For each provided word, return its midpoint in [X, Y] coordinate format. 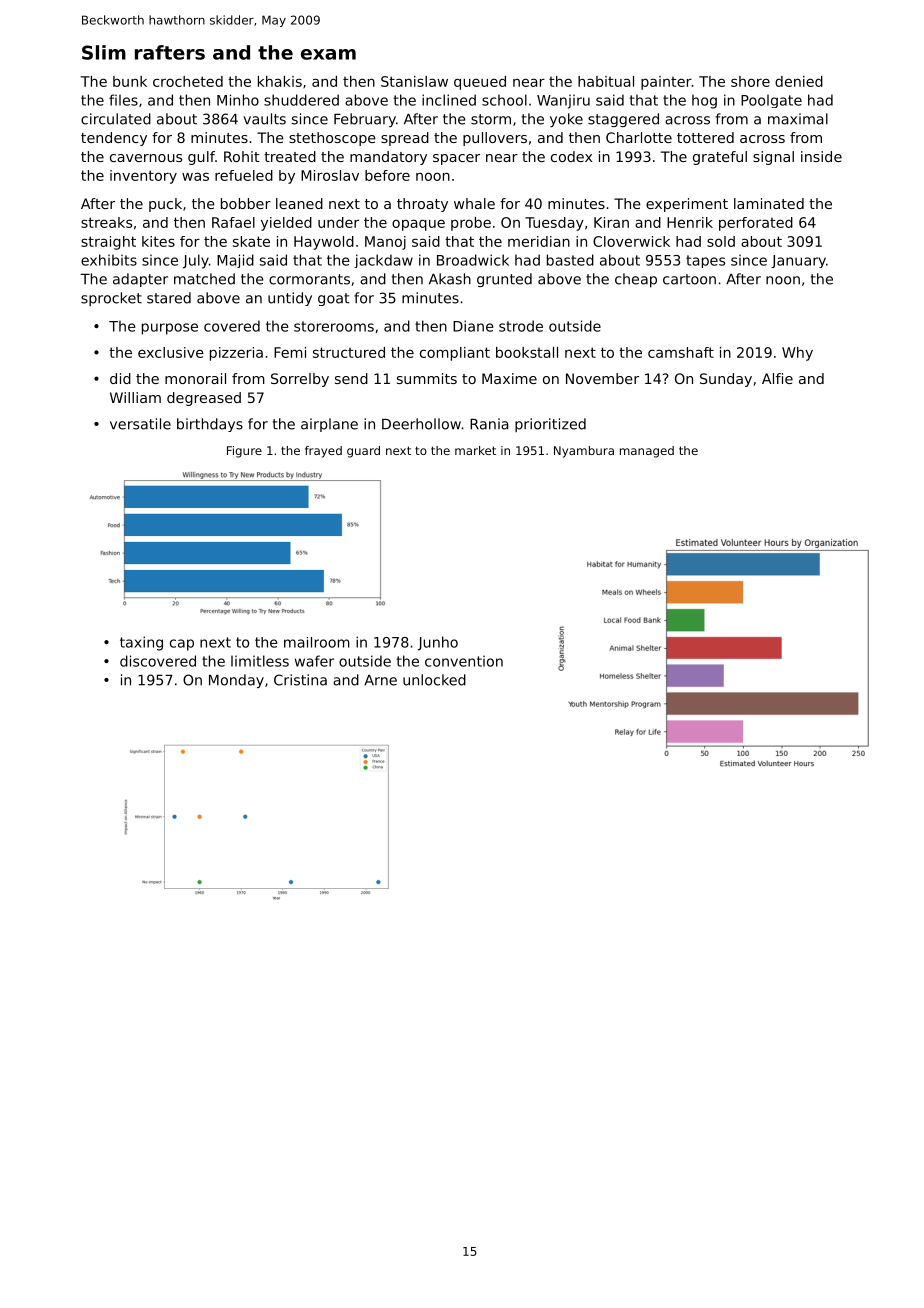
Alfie [777, 378]
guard [363, 452]
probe [471, 224]
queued [480, 83]
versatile [140, 424]
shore [750, 81]
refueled [244, 175]
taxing [141, 643]
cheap [636, 280]
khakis [280, 81]
